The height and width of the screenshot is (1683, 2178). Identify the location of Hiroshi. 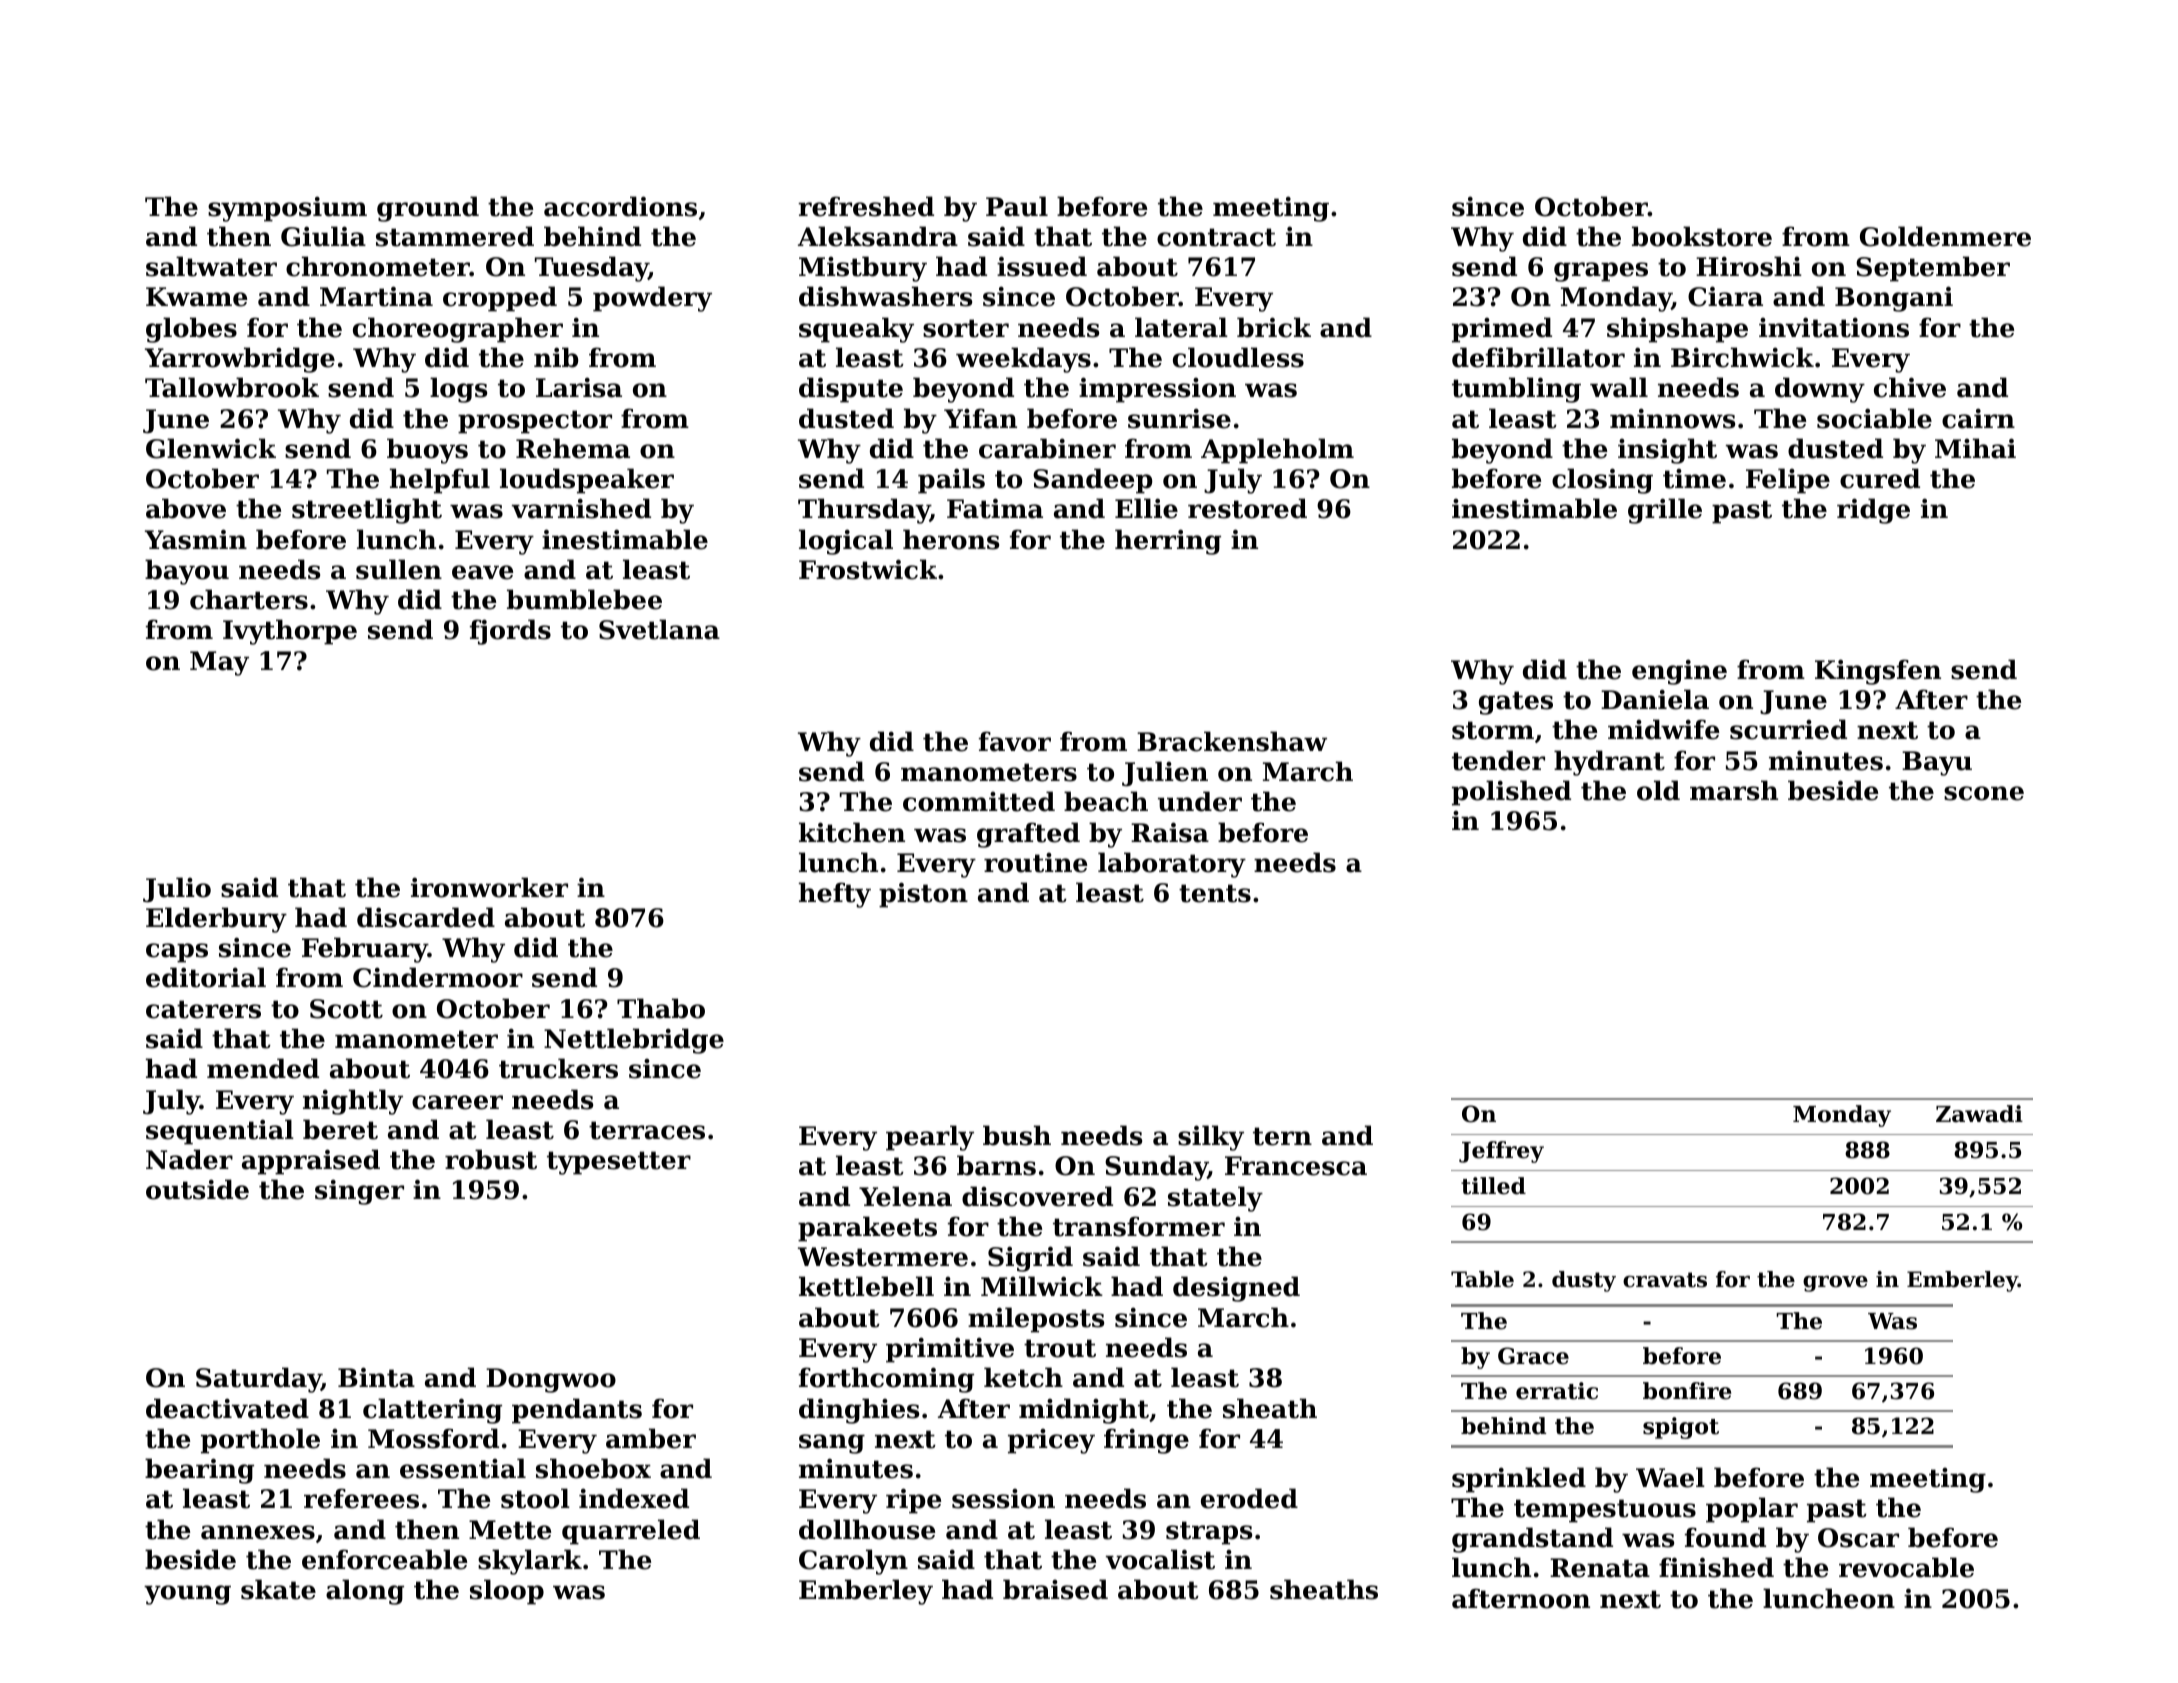
(1749, 266).
